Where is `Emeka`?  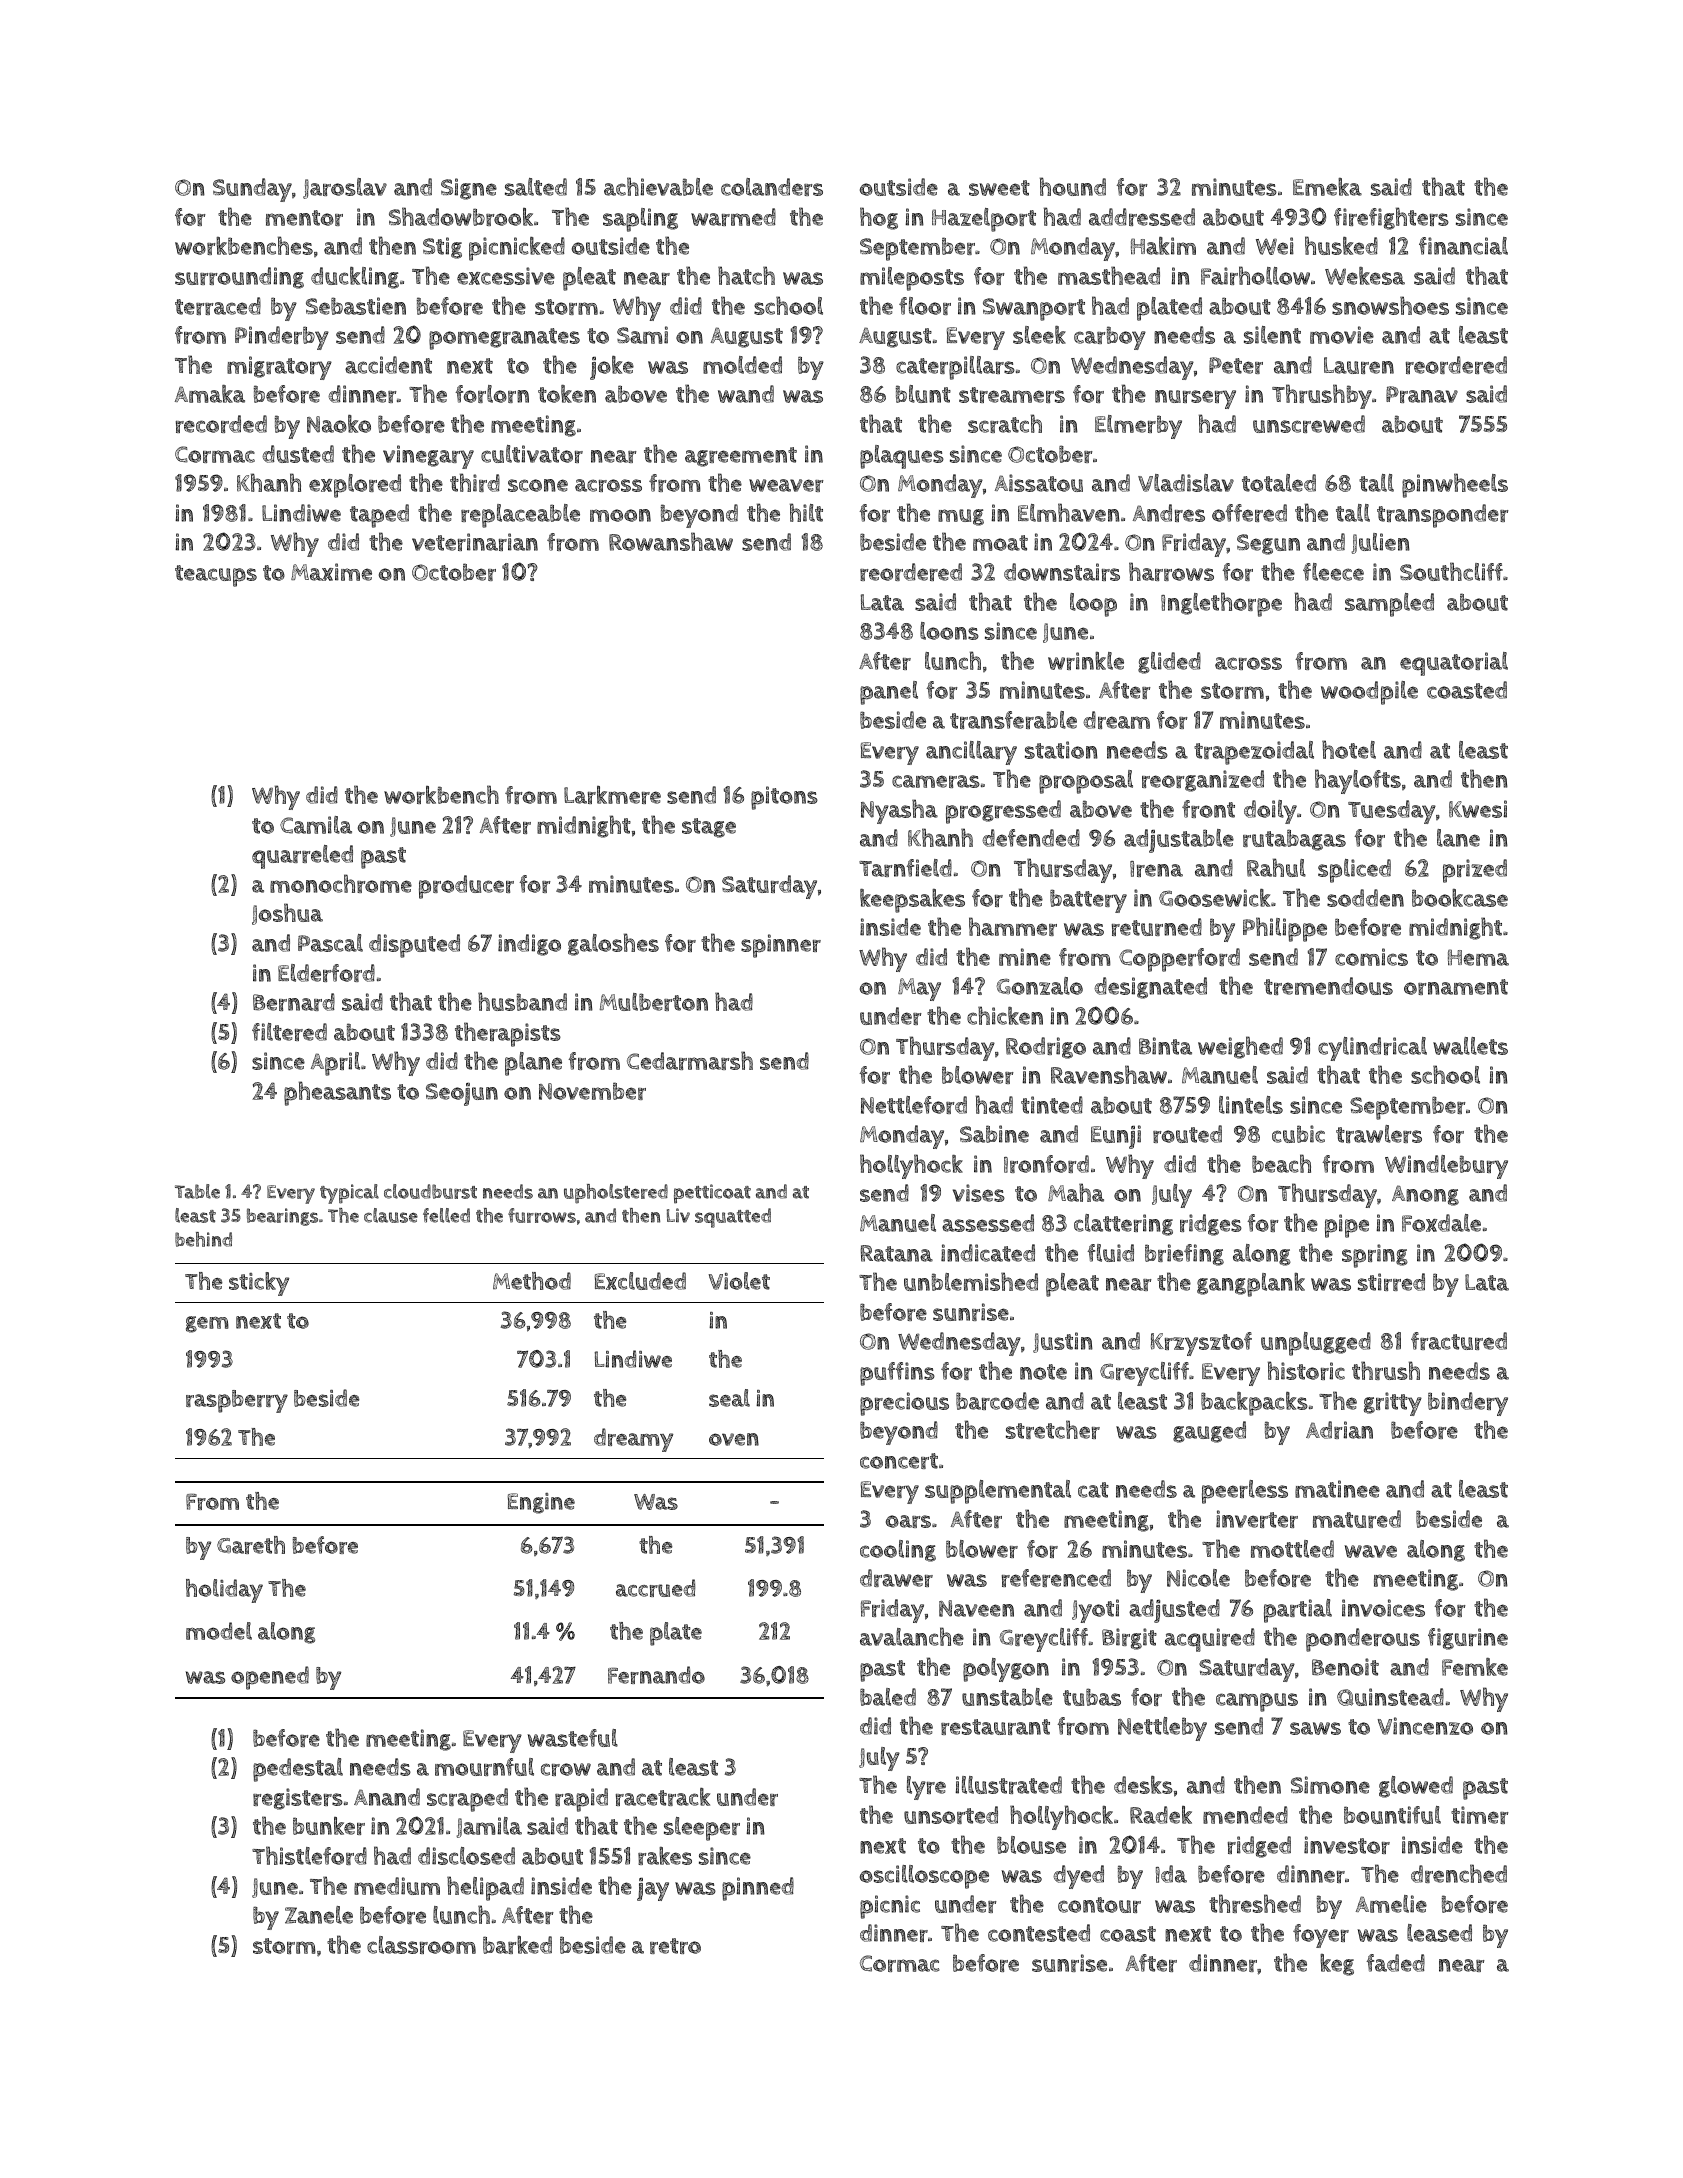 Emeka is located at coordinates (1327, 187).
